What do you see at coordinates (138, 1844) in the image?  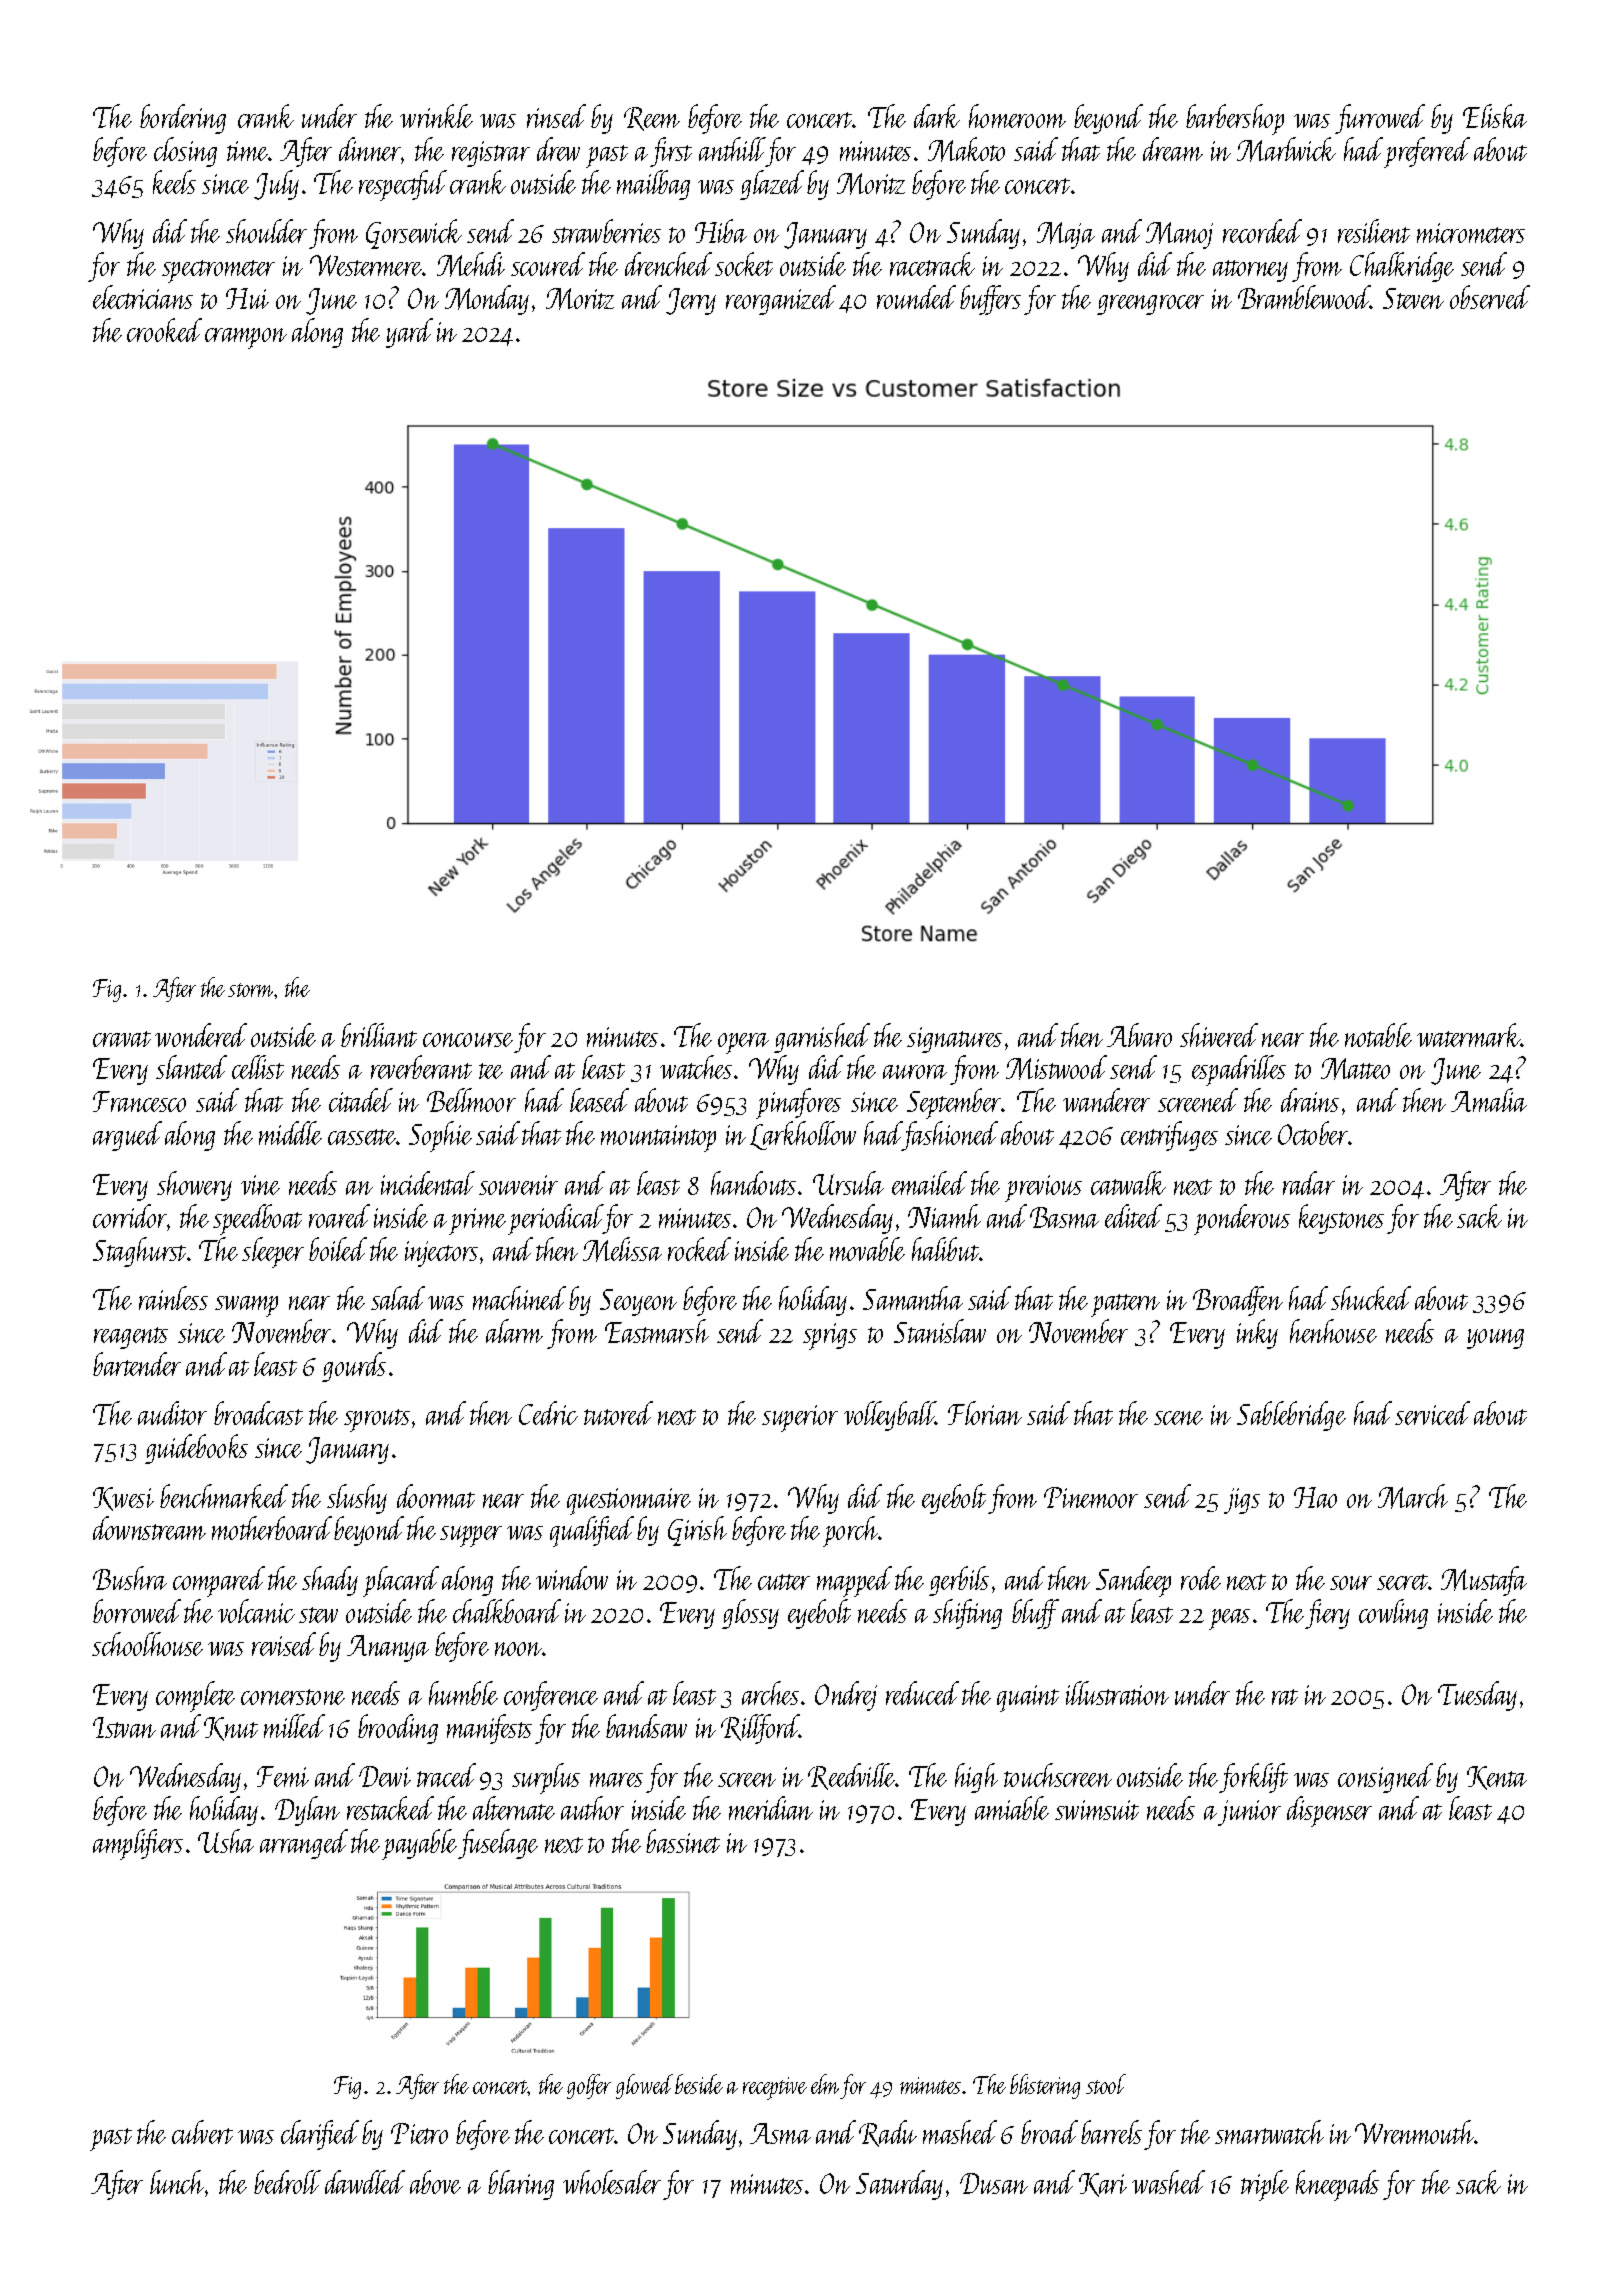 I see `amplifiers` at bounding box center [138, 1844].
